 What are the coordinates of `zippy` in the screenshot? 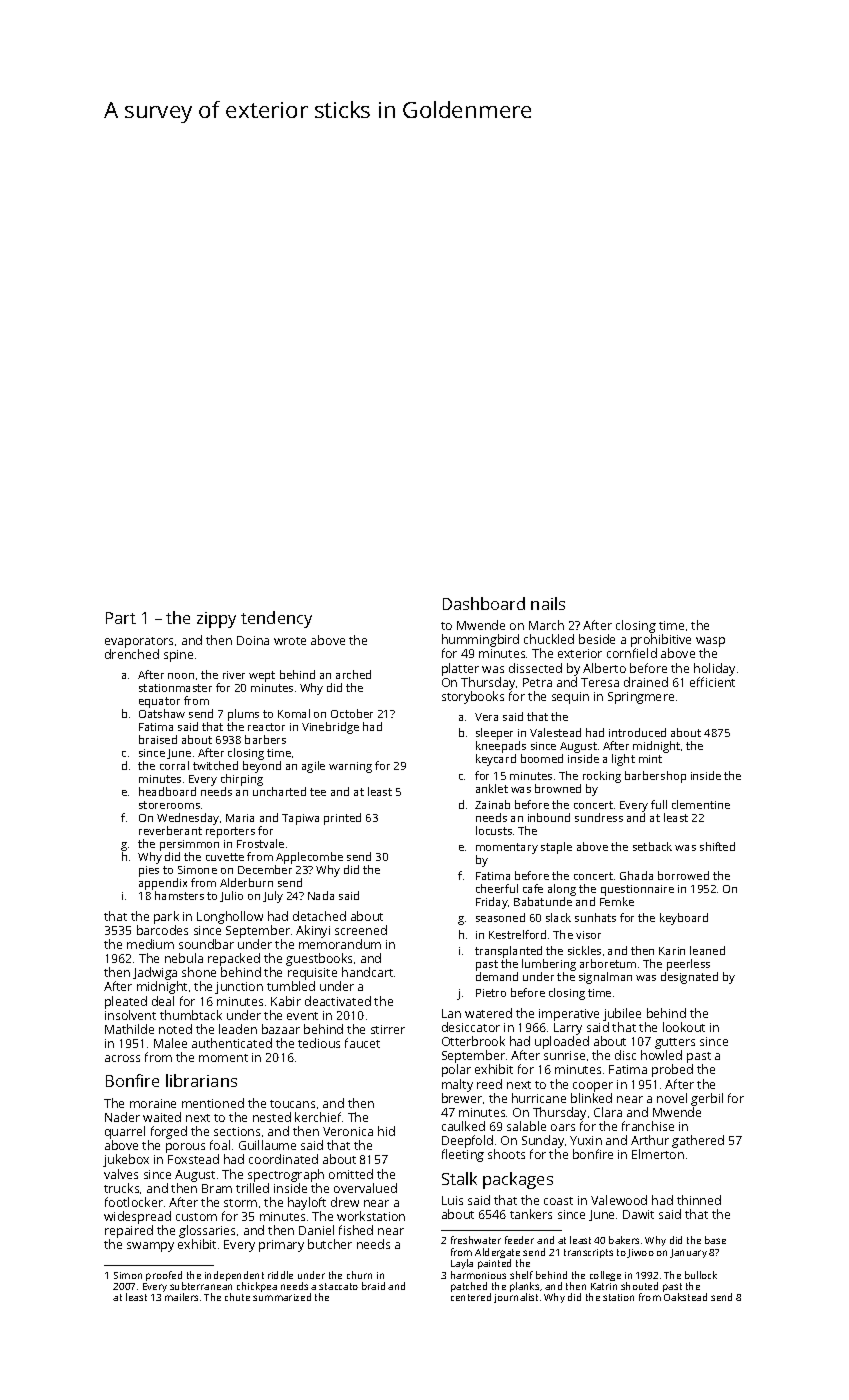 It's located at (216, 620).
